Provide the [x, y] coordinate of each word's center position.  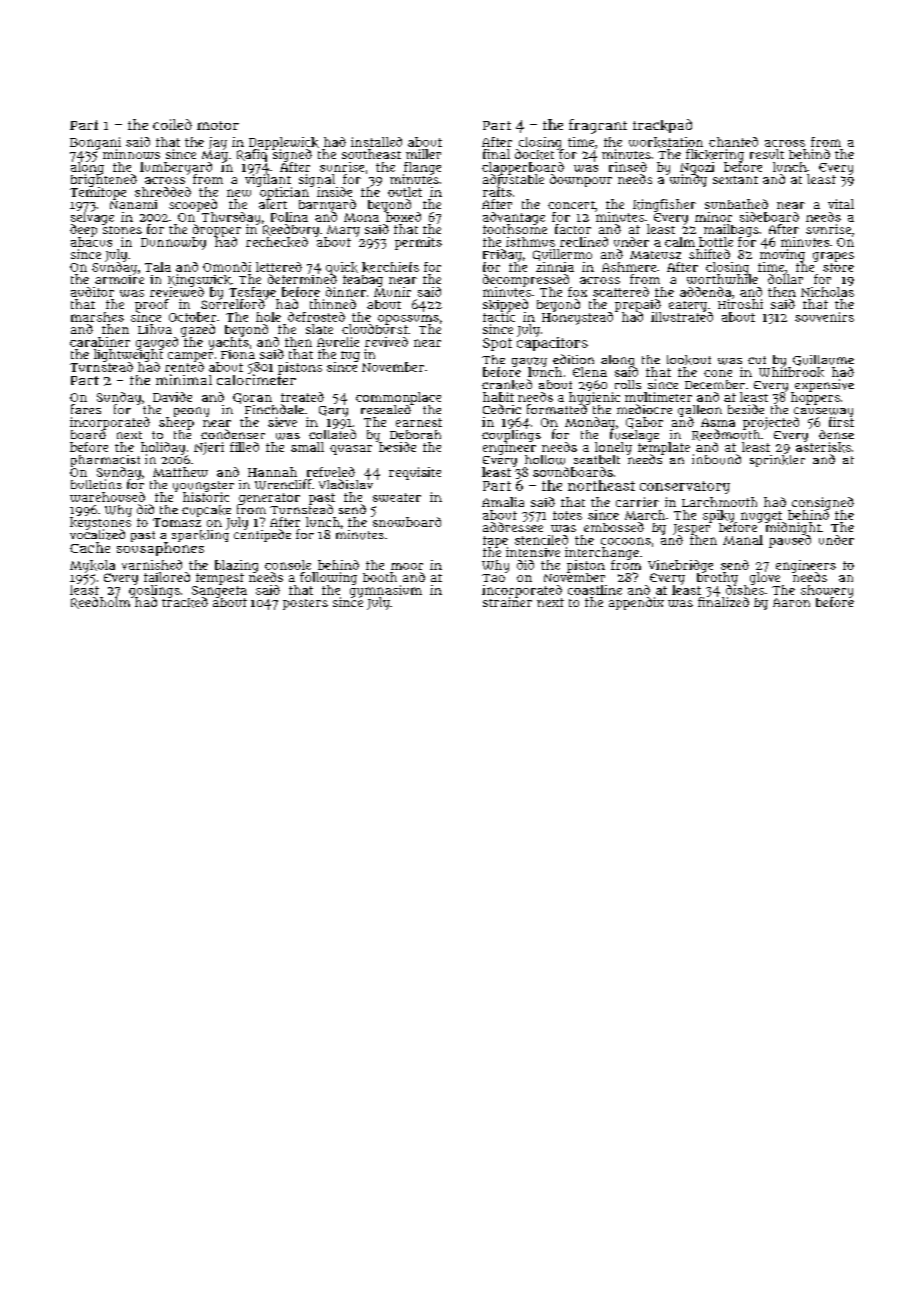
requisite [415, 473]
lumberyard [176, 168]
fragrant [598, 126]
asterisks [823, 447]
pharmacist [105, 461]
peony [191, 412]
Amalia [503, 502]
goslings [154, 591]
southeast [371, 154]
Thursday [231, 218]
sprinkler [777, 461]
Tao [493, 578]
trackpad [662, 126]
